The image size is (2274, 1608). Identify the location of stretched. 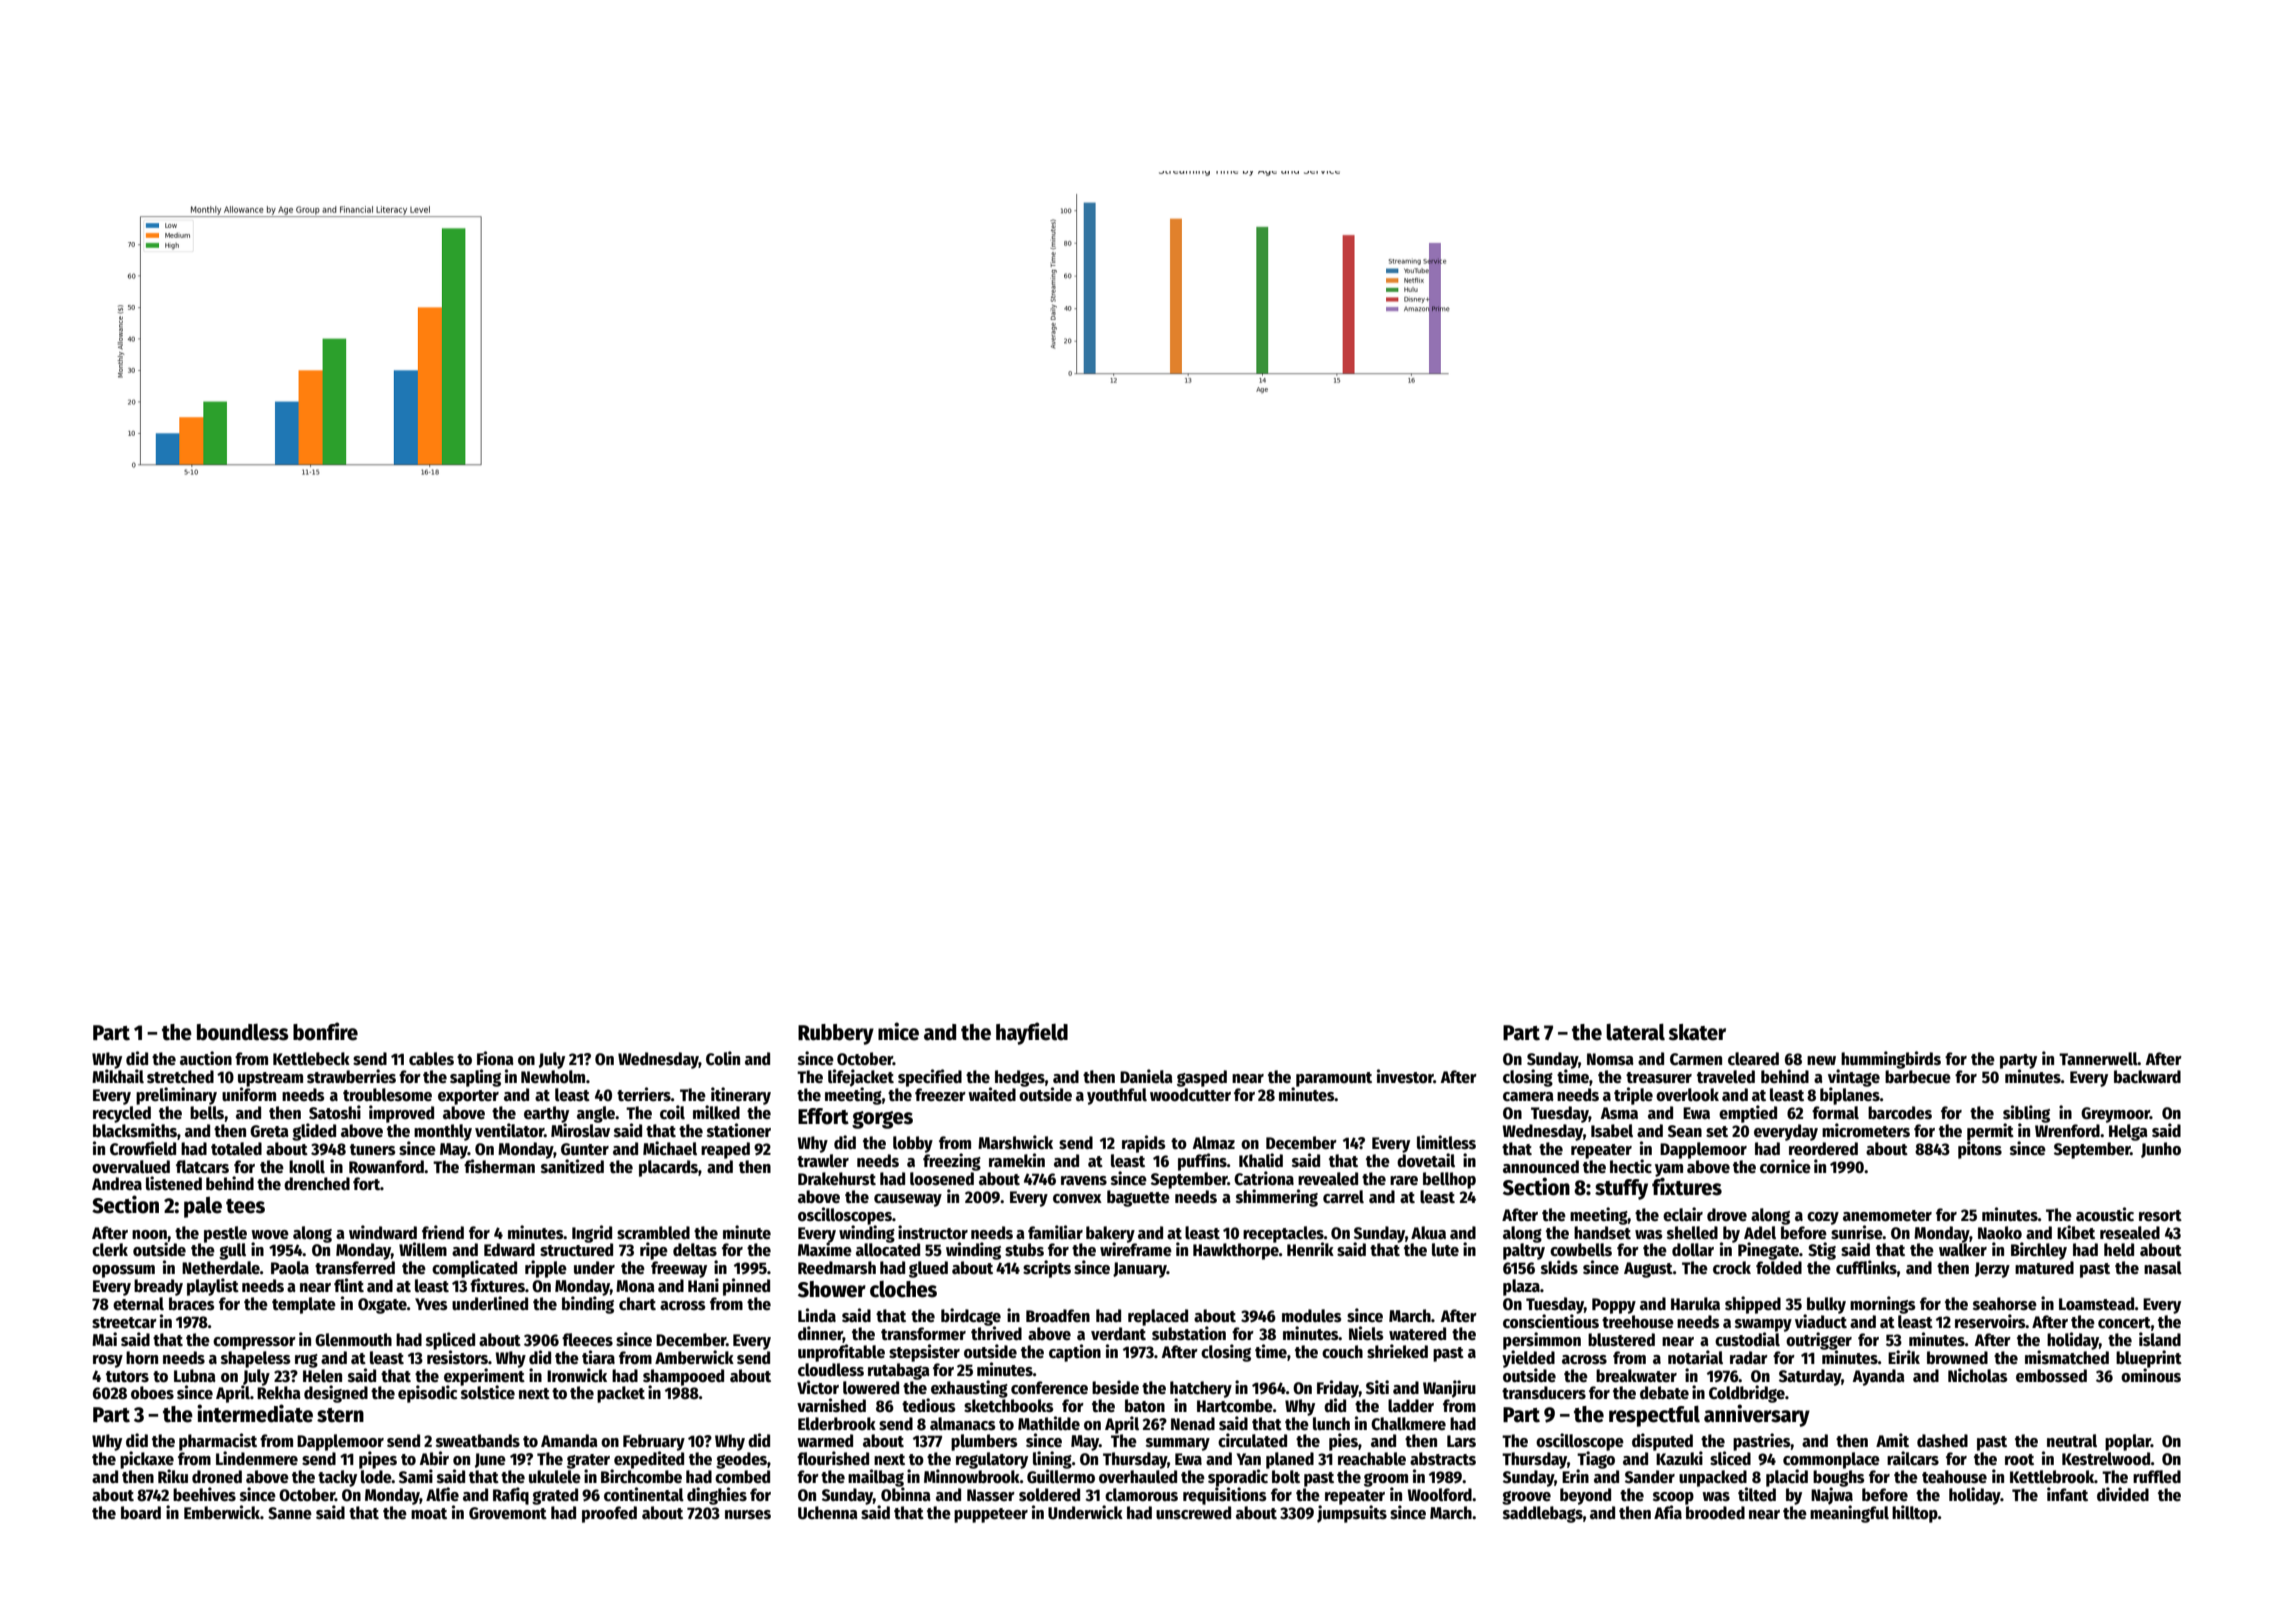
(180, 1077).
